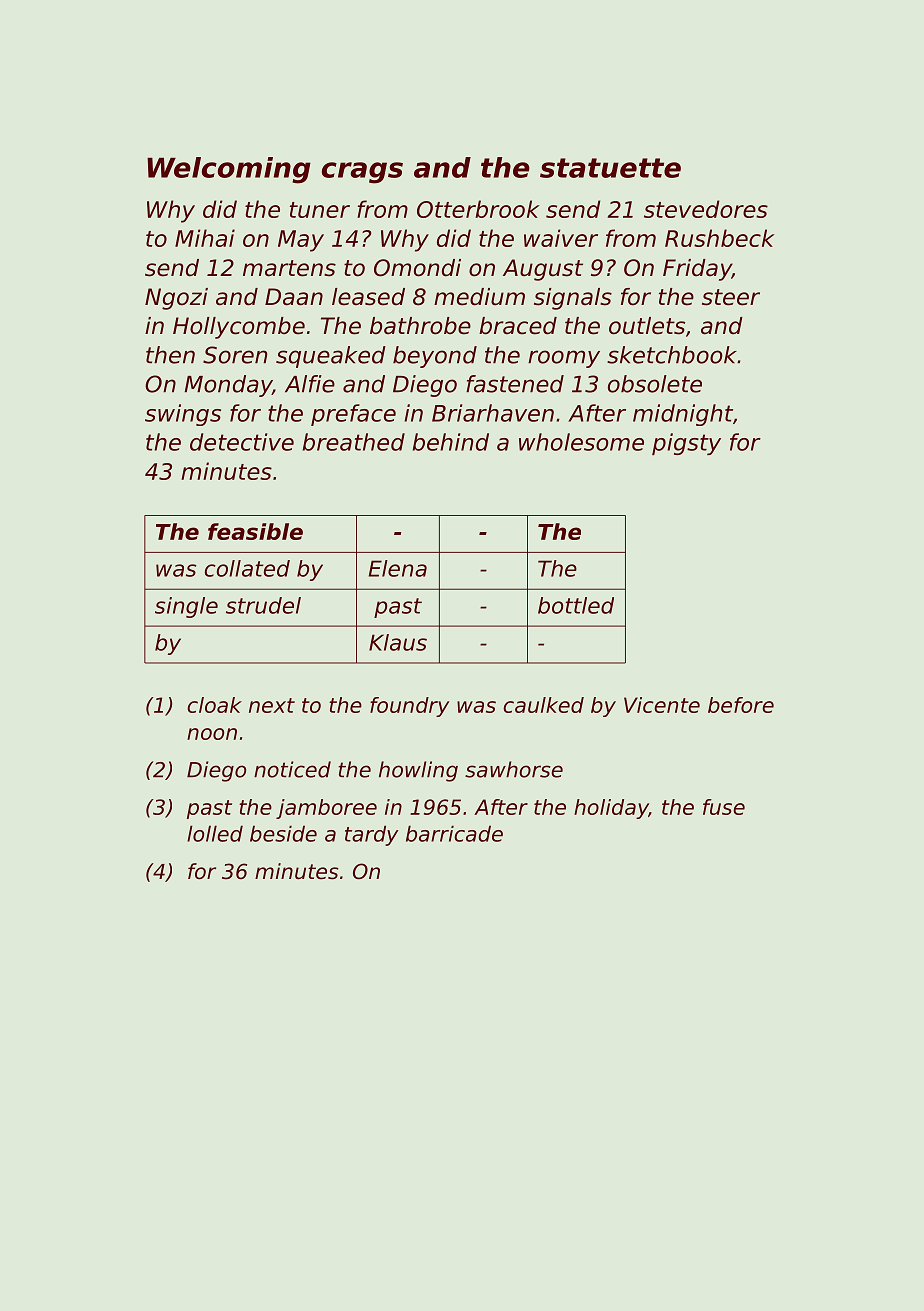  I want to click on signals, so click(573, 299).
